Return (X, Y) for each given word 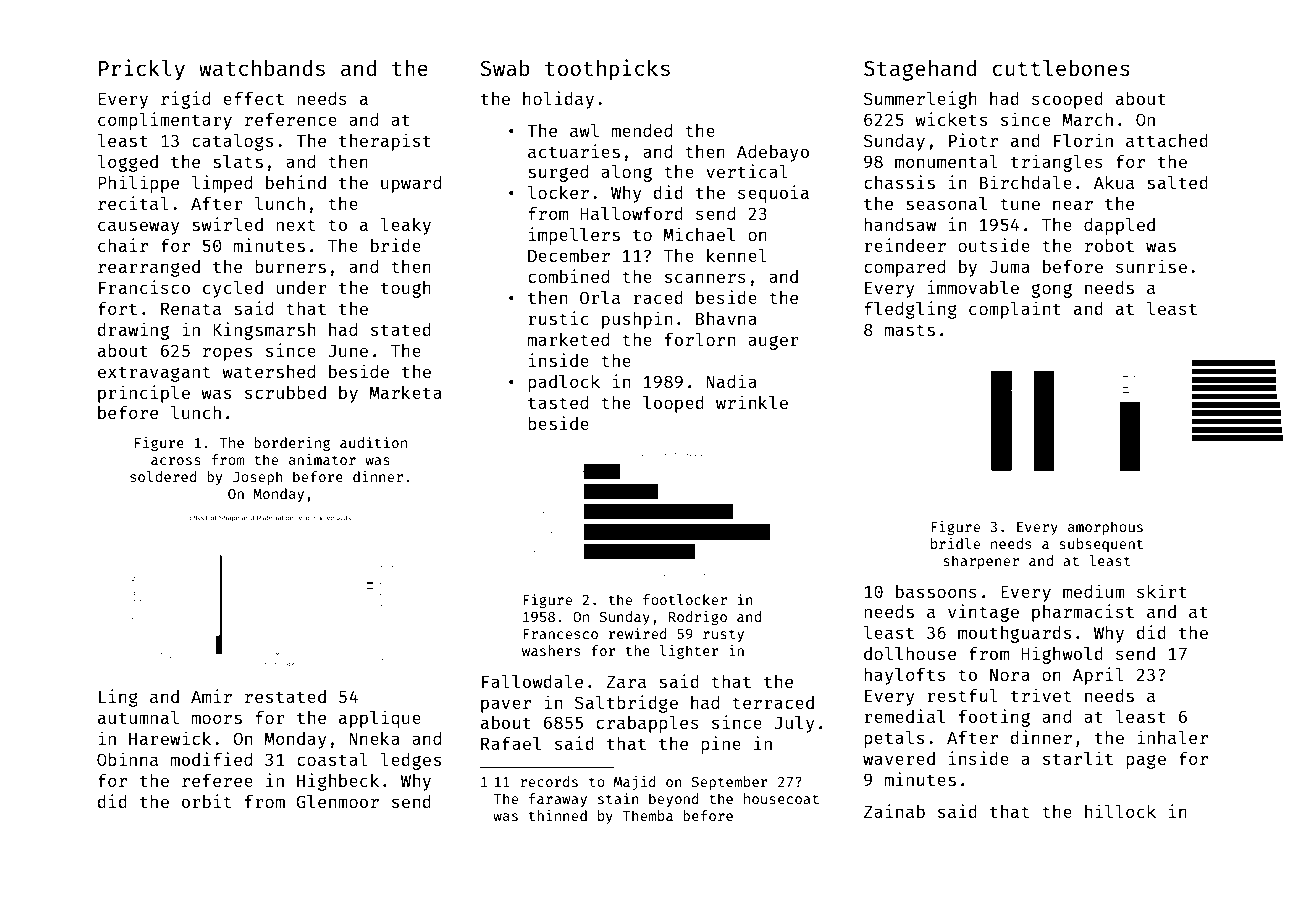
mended (642, 130)
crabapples (647, 724)
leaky (405, 226)
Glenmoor (337, 801)
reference (291, 119)
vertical (747, 171)
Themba (648, 815)
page (1146, 762)
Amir (211, 696)
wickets (951, 119)
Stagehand (920, 70)
